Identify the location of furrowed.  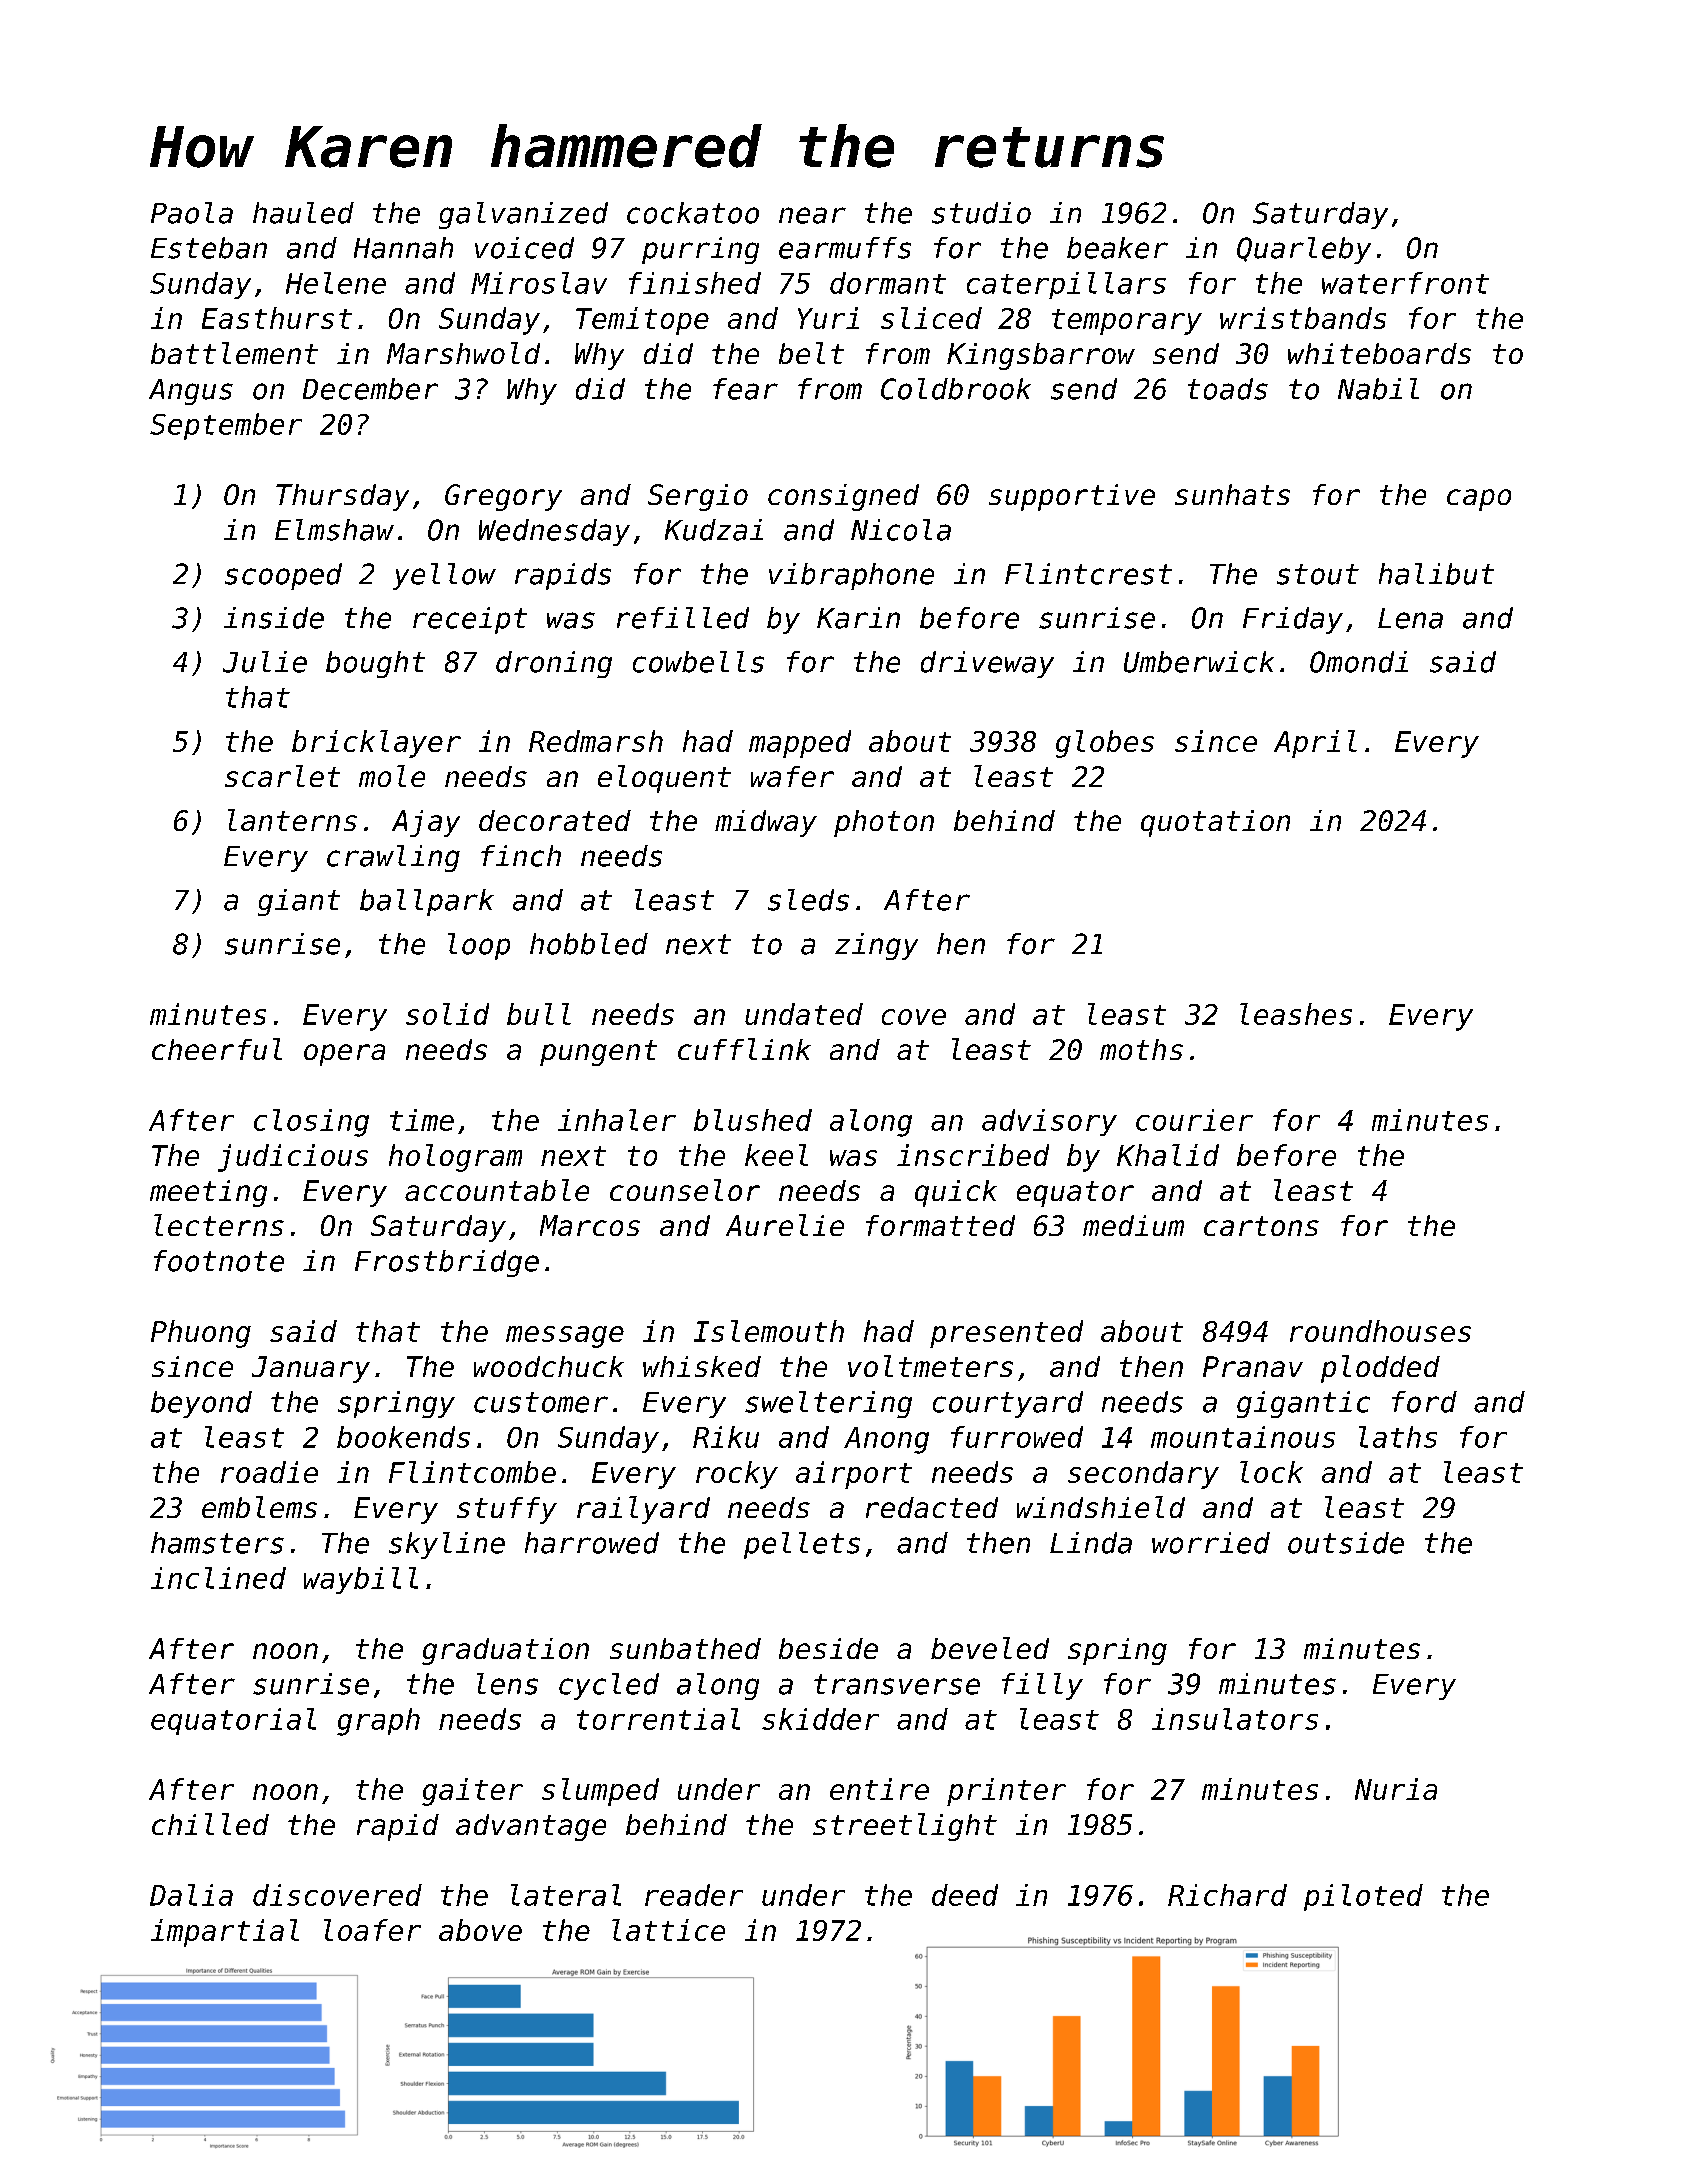
(1017, 1437).
